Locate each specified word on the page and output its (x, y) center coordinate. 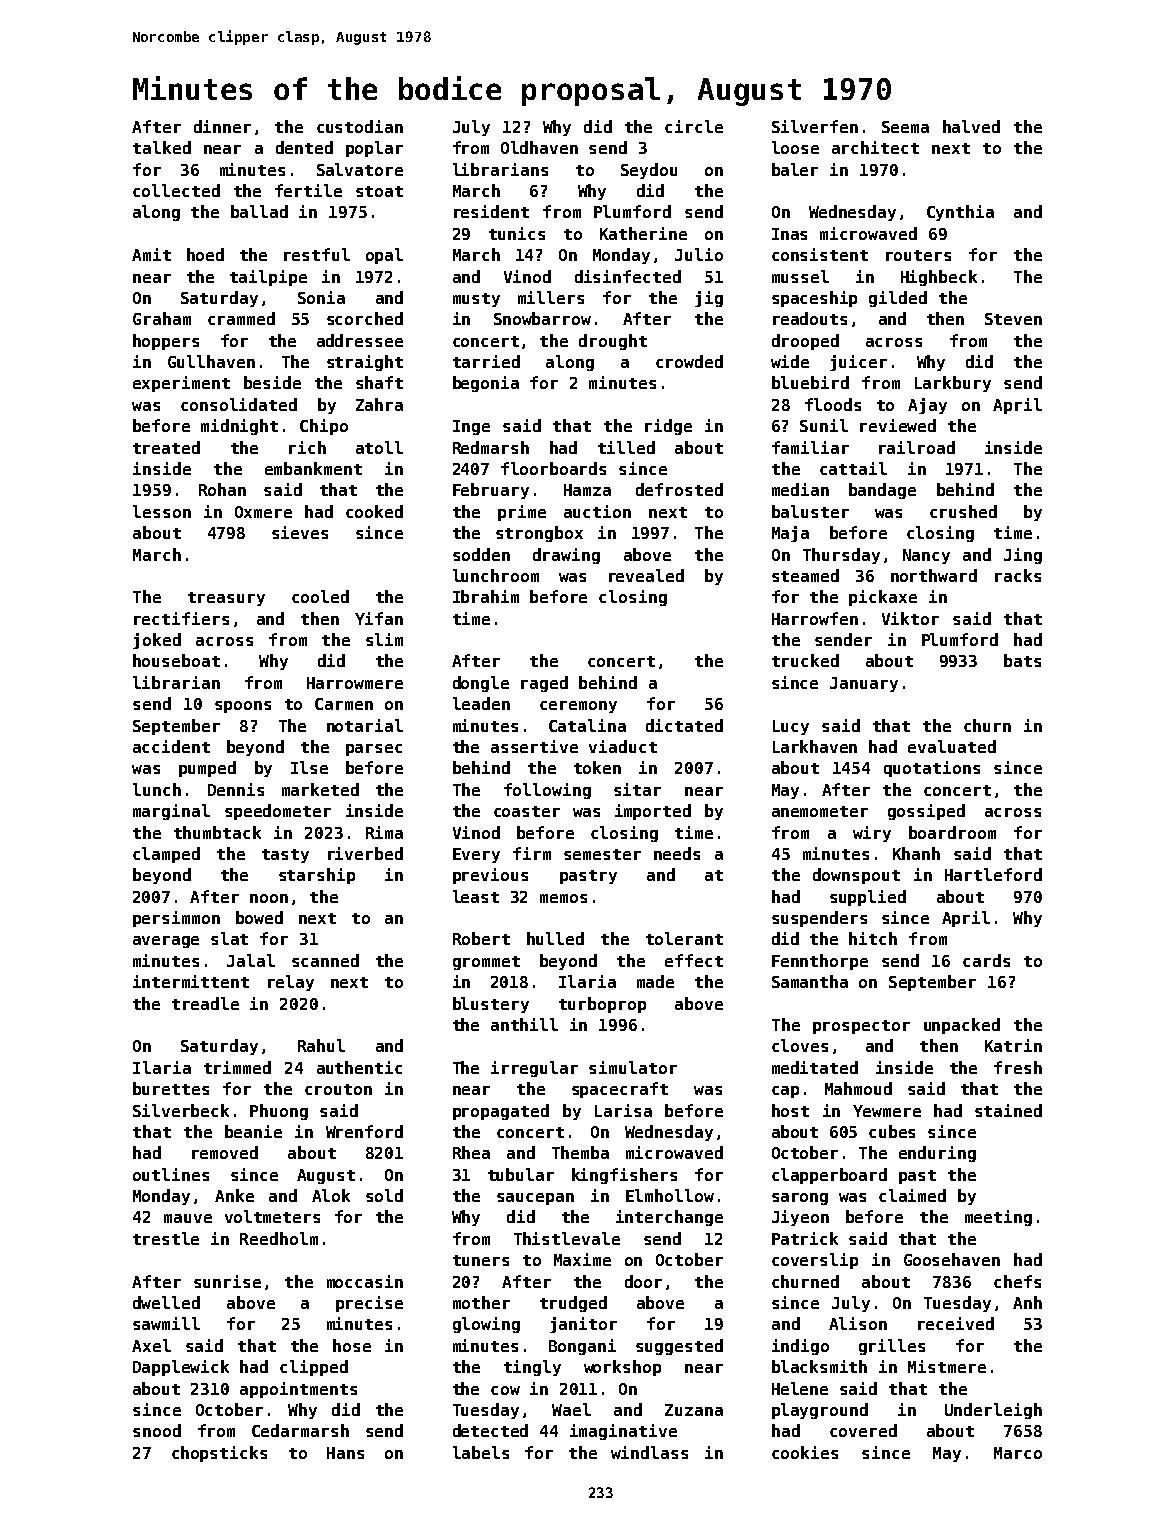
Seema (905, 127)
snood (157, 1430)
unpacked (962, 1026)
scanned (325, 960)
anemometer (820, 811)
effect (694, 960)
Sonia (321, 297)
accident (171, 746)
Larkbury (953, 384)
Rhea (471, 1152)
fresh (1018, 1067)
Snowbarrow (542, 318)
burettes (171, 1088)
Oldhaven (539, 147)
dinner (222, 126)
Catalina (587, 725)
